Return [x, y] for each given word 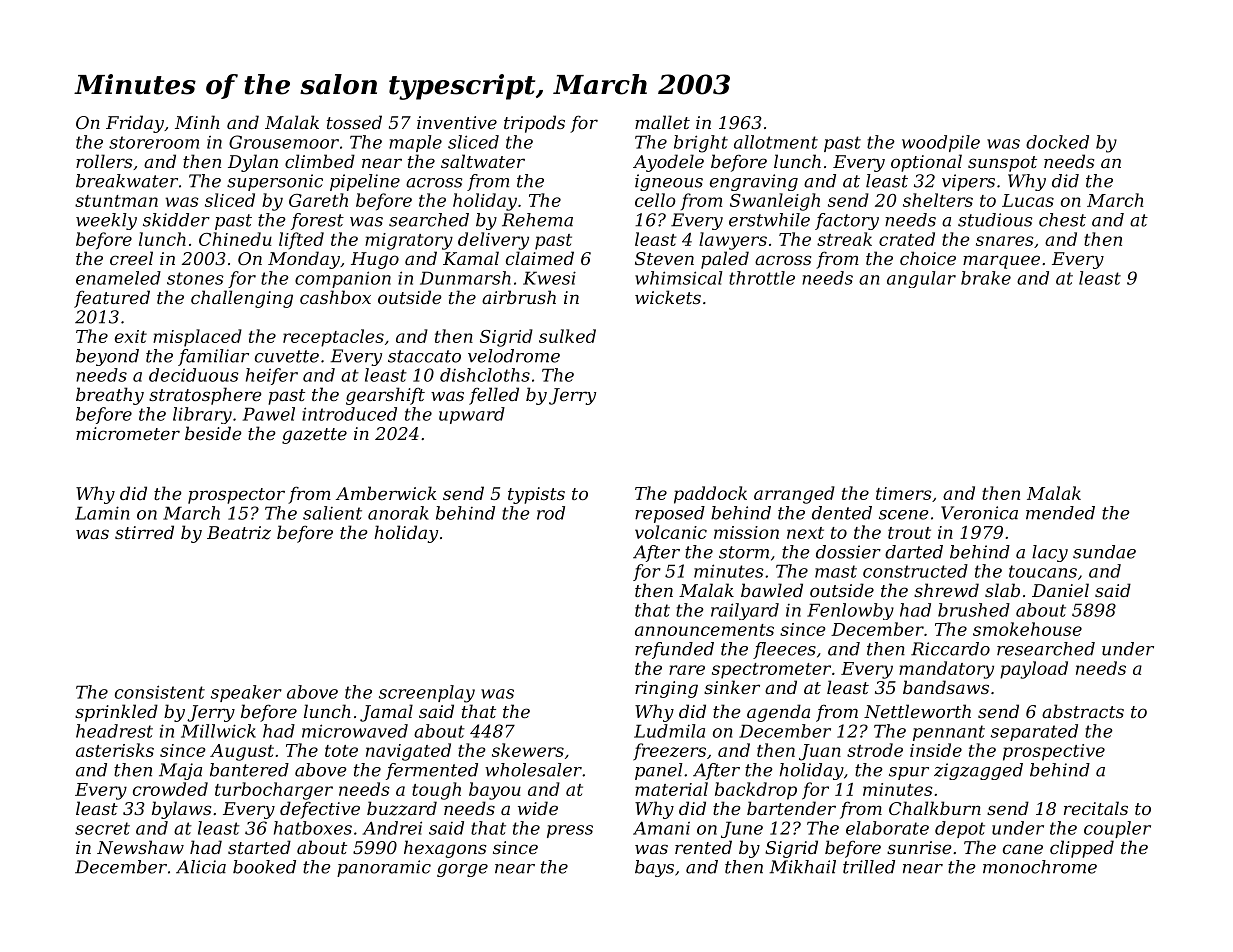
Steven [664, 258]
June [742, 829]
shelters [938, 200]
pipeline [365, 182]
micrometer [128, 433]
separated [1034, 732]
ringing [666, 689]
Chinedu [235, 239]
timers [904, 493]
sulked [567, 336]
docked [1057, 142]
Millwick [218, 731]
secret [102, 828]
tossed [354, 122]
